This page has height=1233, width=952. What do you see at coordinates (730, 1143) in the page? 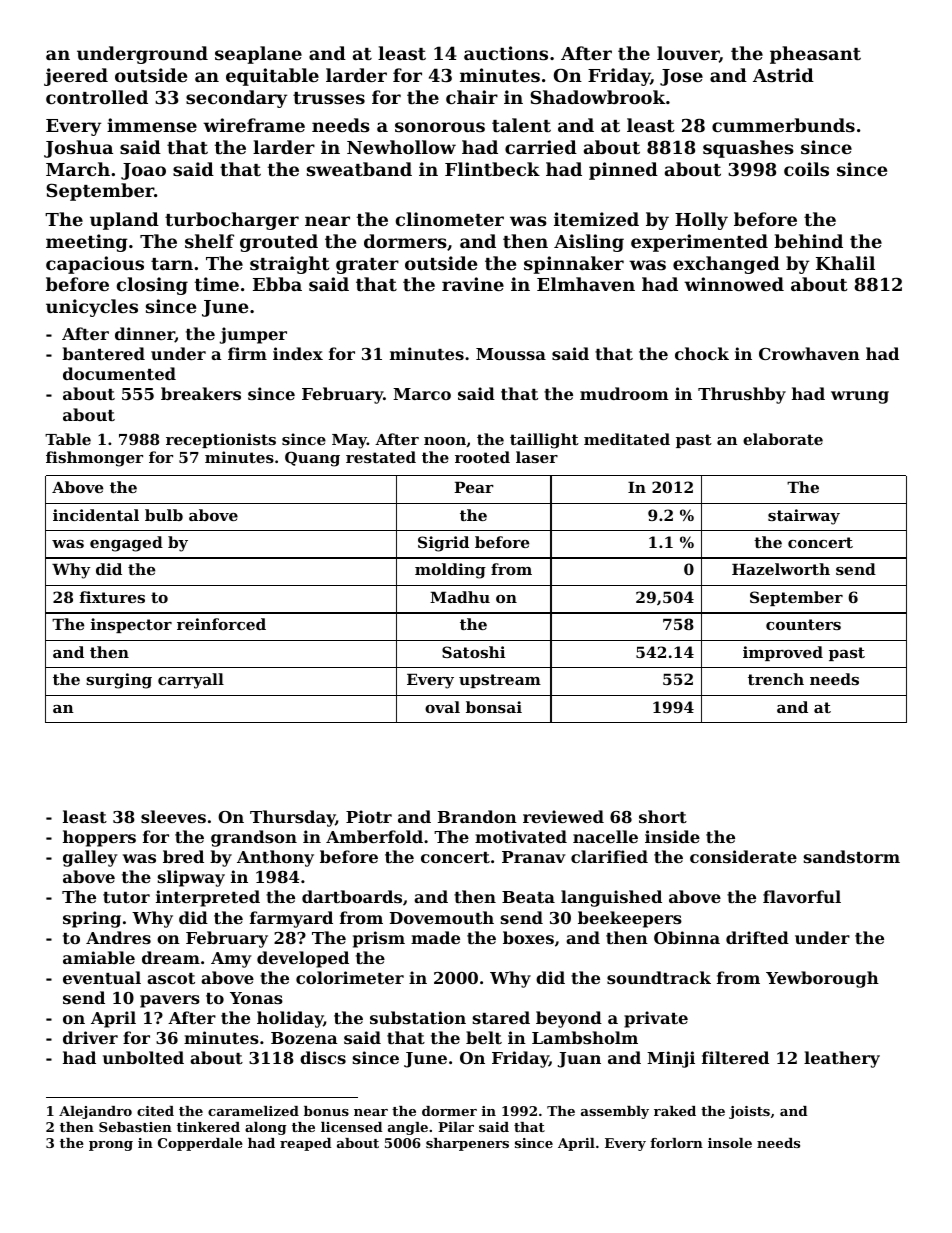
I see `insole` at bounding box center [730, 1143].
